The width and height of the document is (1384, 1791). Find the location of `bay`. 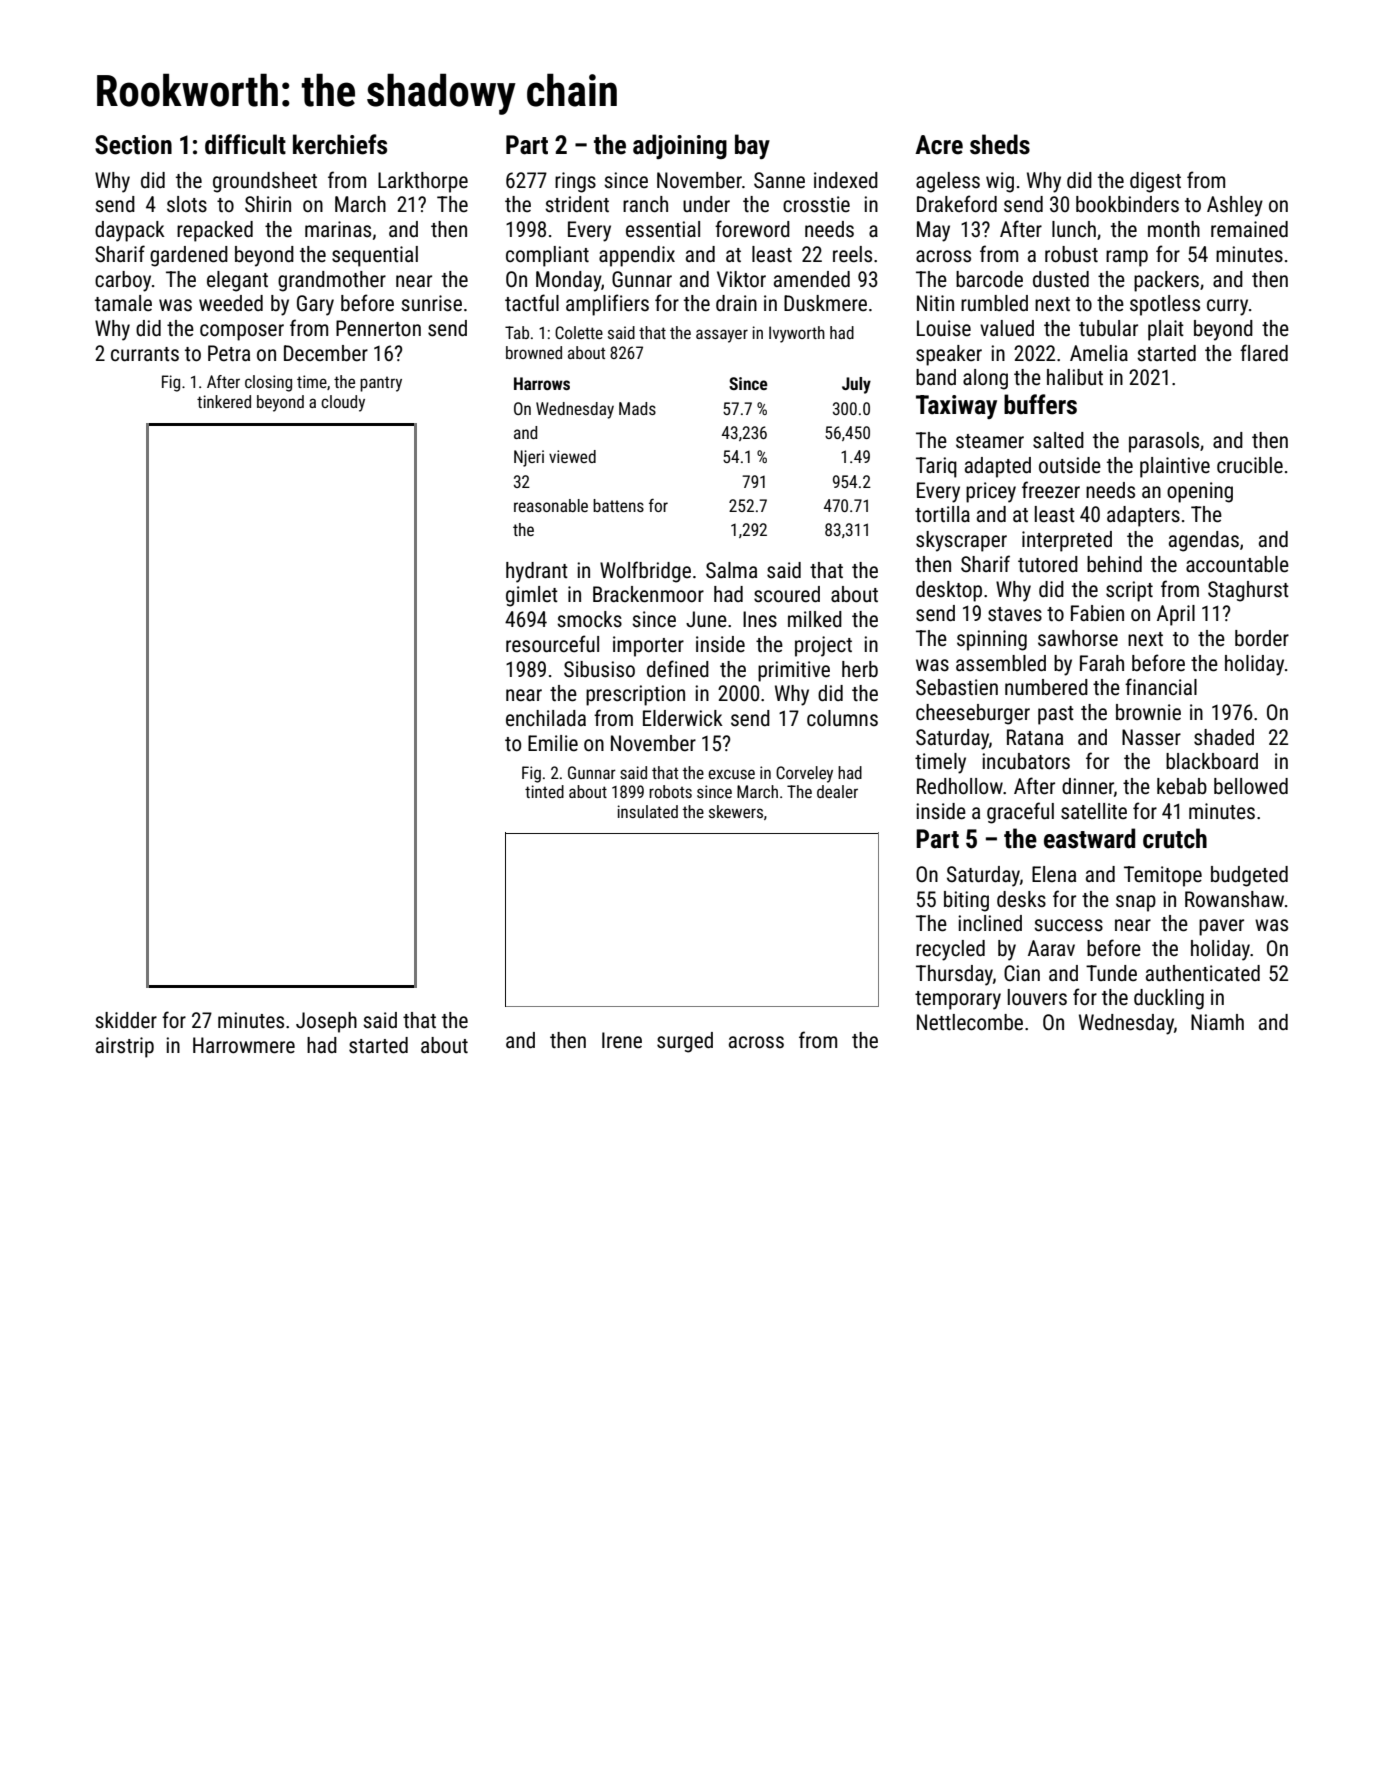

bay is located at coordinates (752, 146).
